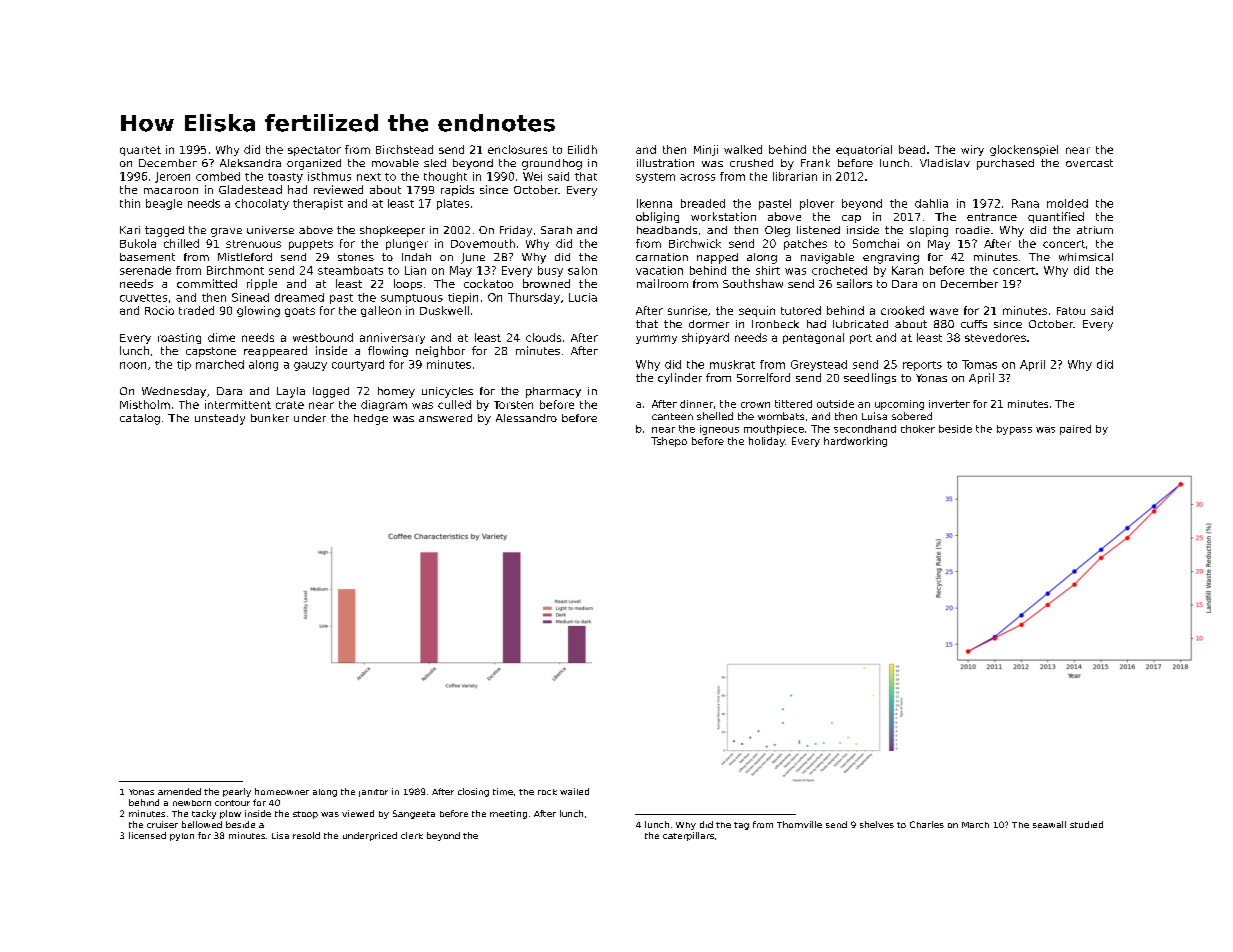  Describe the element at coordinates (220, 419) in the image. I see `unsteady` at that location.
